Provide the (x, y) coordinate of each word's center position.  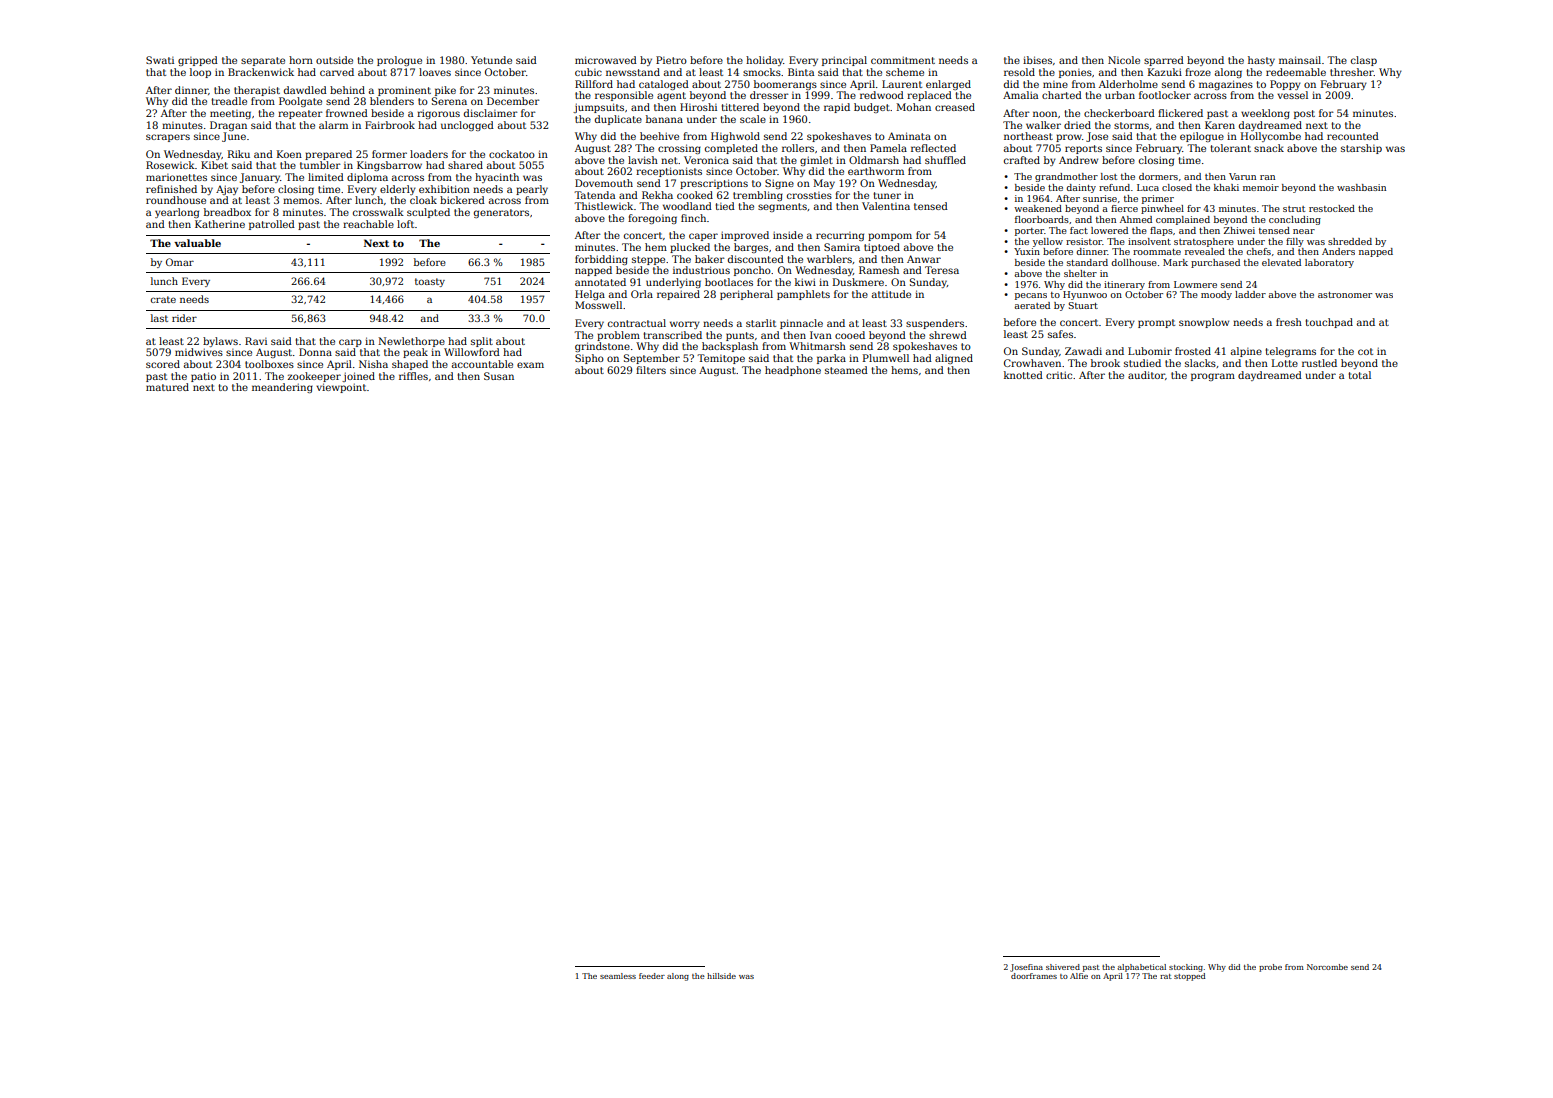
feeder (652, 976)
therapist (257, 91)
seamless (618, 976)
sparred (1164, 61)
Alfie (1079, 976)
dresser (769, 95)
